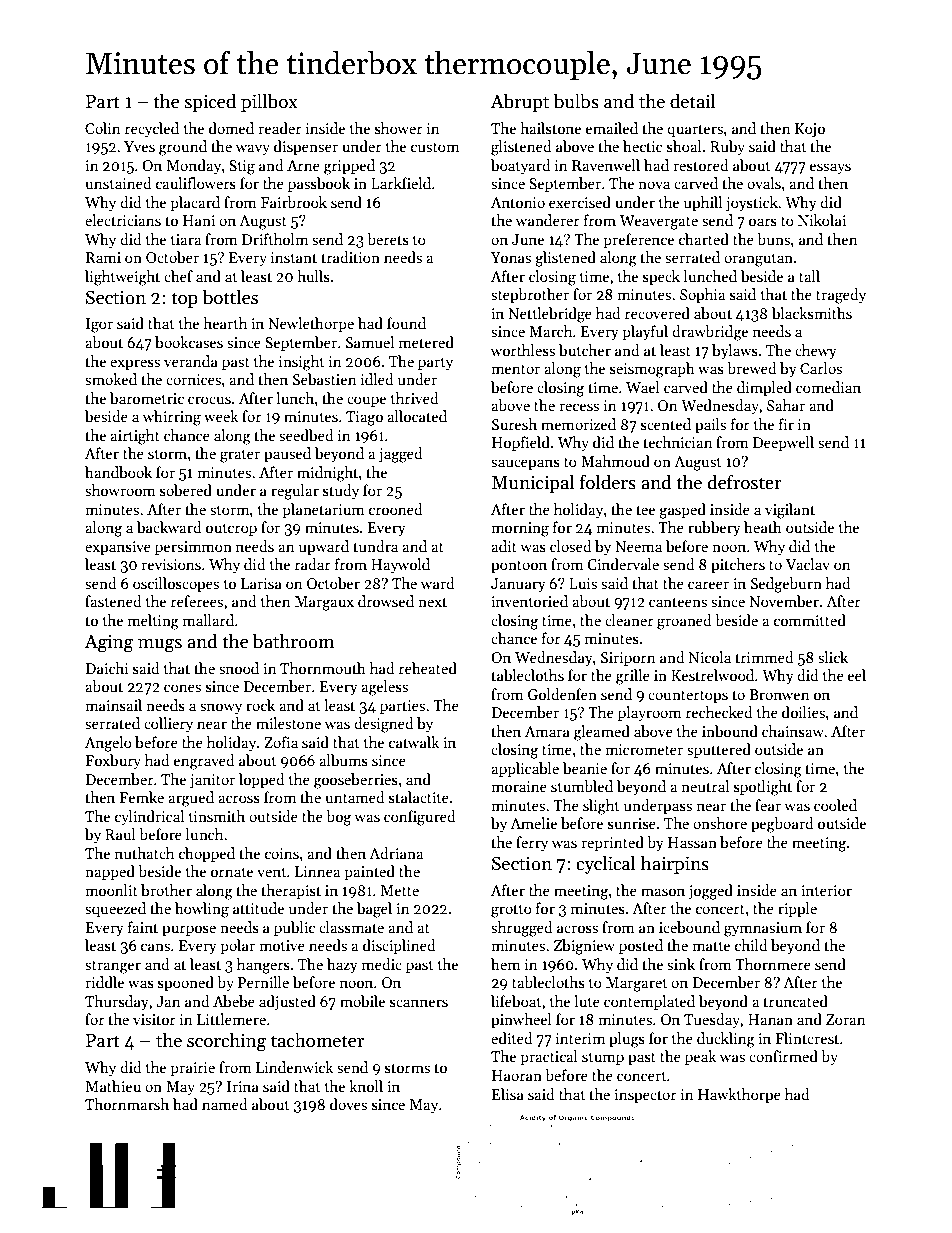 Image resolution: width=952 pixels, height=1233 pixels. I want to click on visitor, so click(154, 1019).
